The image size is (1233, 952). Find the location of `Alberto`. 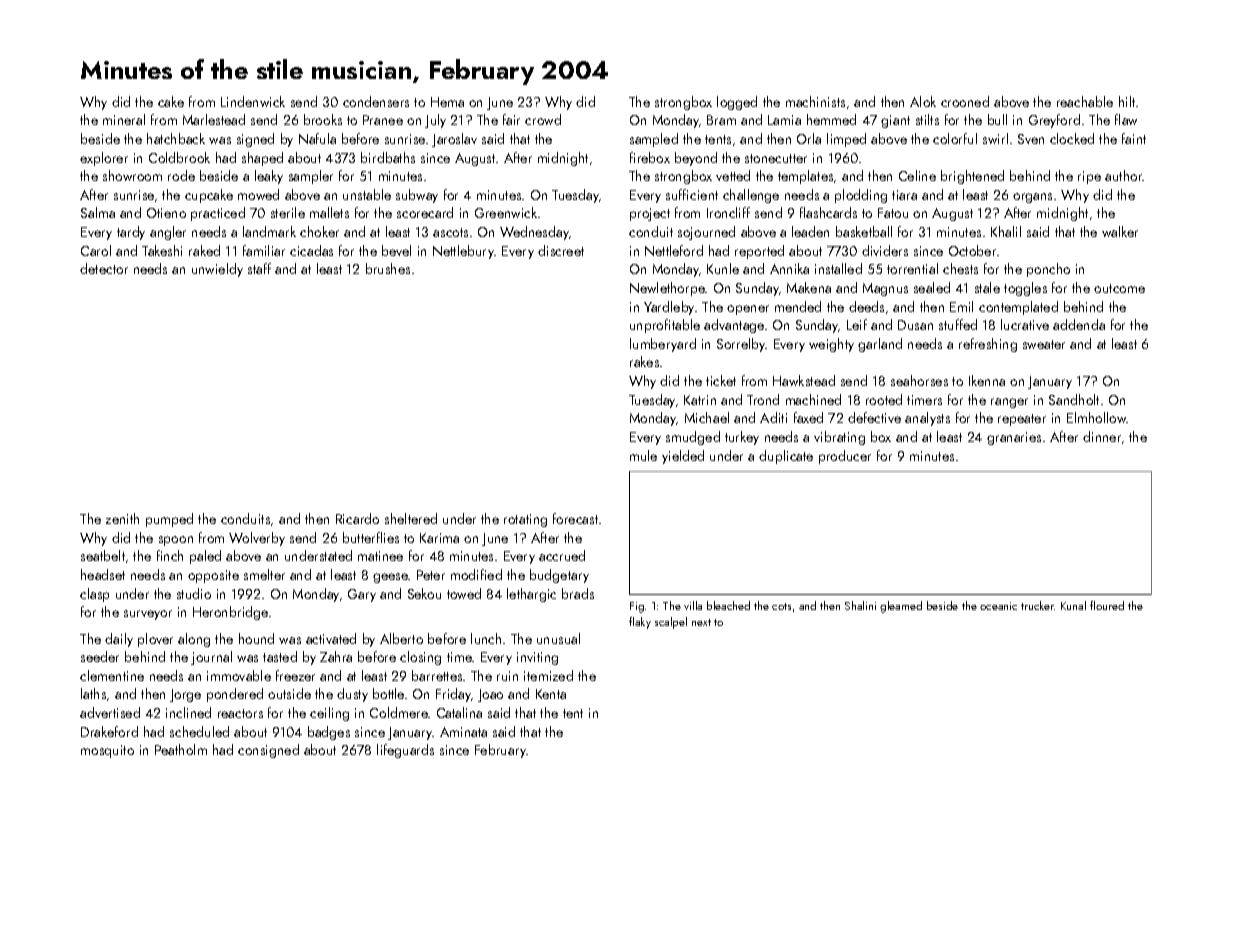

Alberto is located at coordinates (401, 638).
